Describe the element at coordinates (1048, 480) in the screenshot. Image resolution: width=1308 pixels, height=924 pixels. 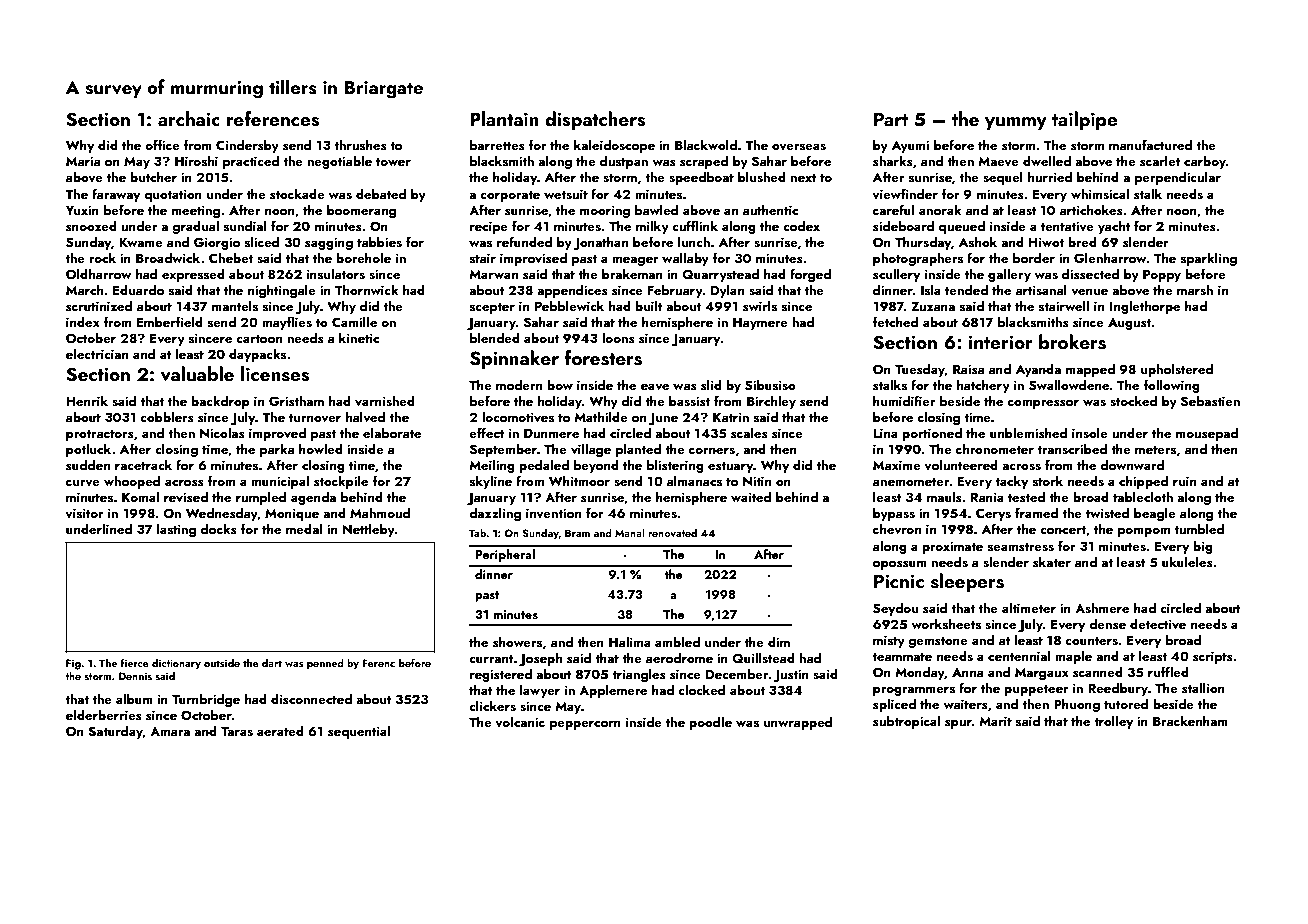
I see `stork` at that location.
